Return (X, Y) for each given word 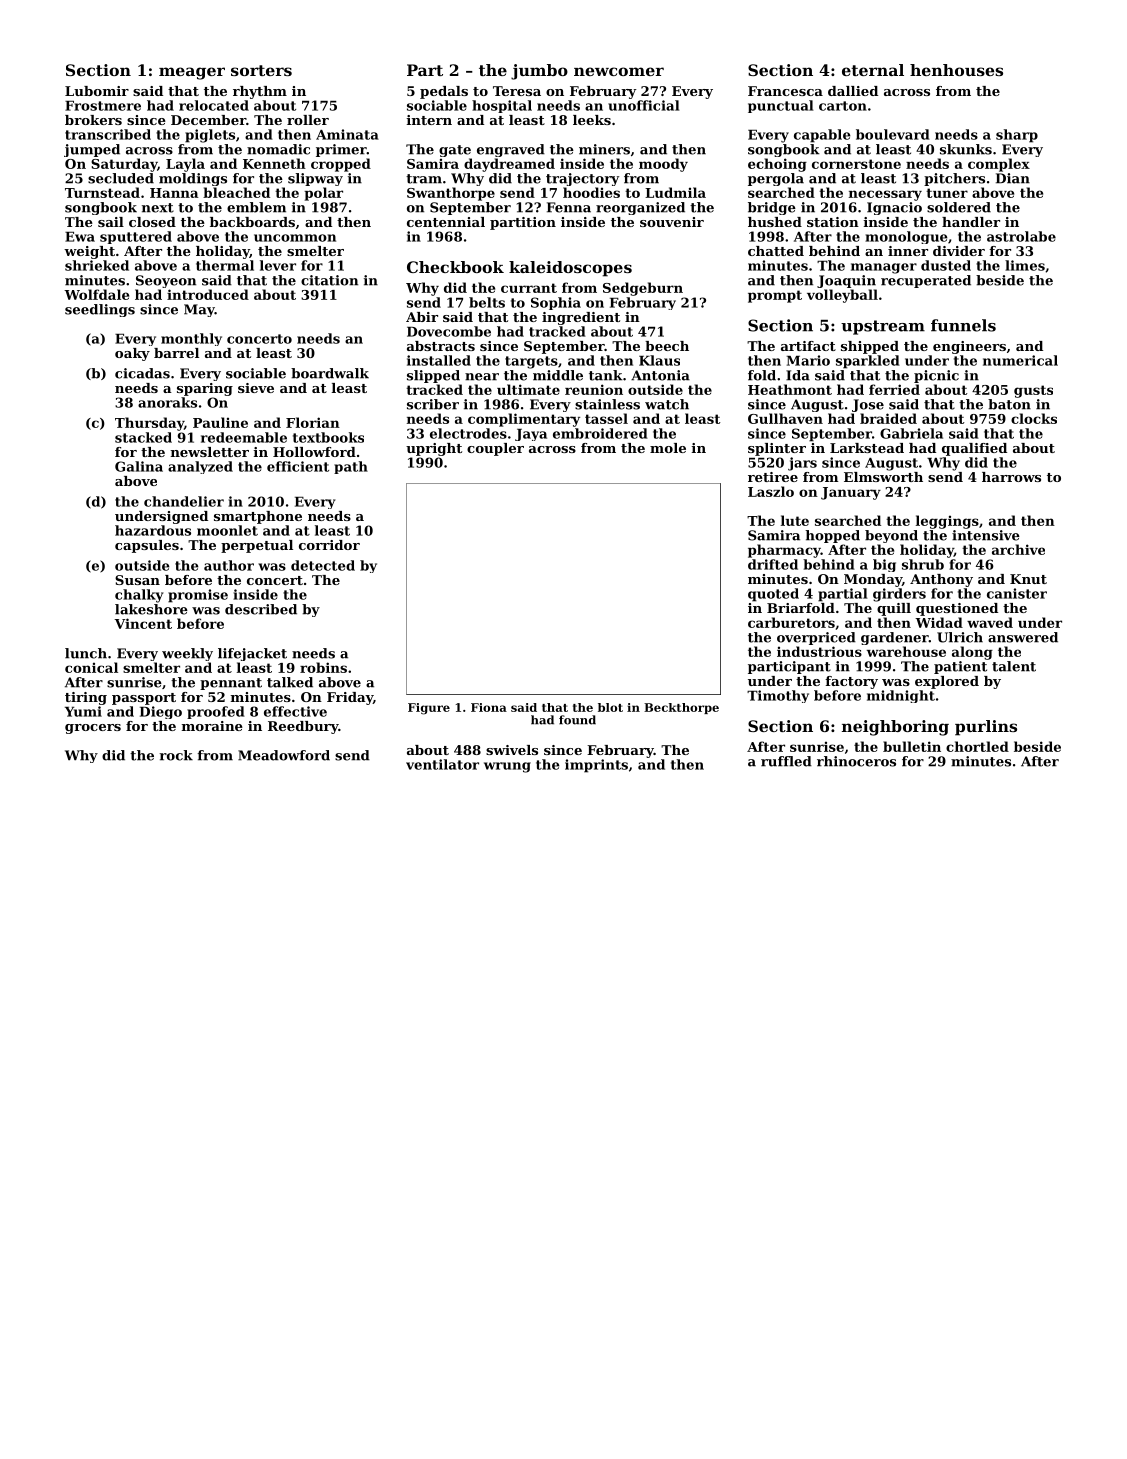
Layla (185, 165)
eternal (873, 70)
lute (795, 520)
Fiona (489, 707)
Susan (137, 580)
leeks (592, 120)
